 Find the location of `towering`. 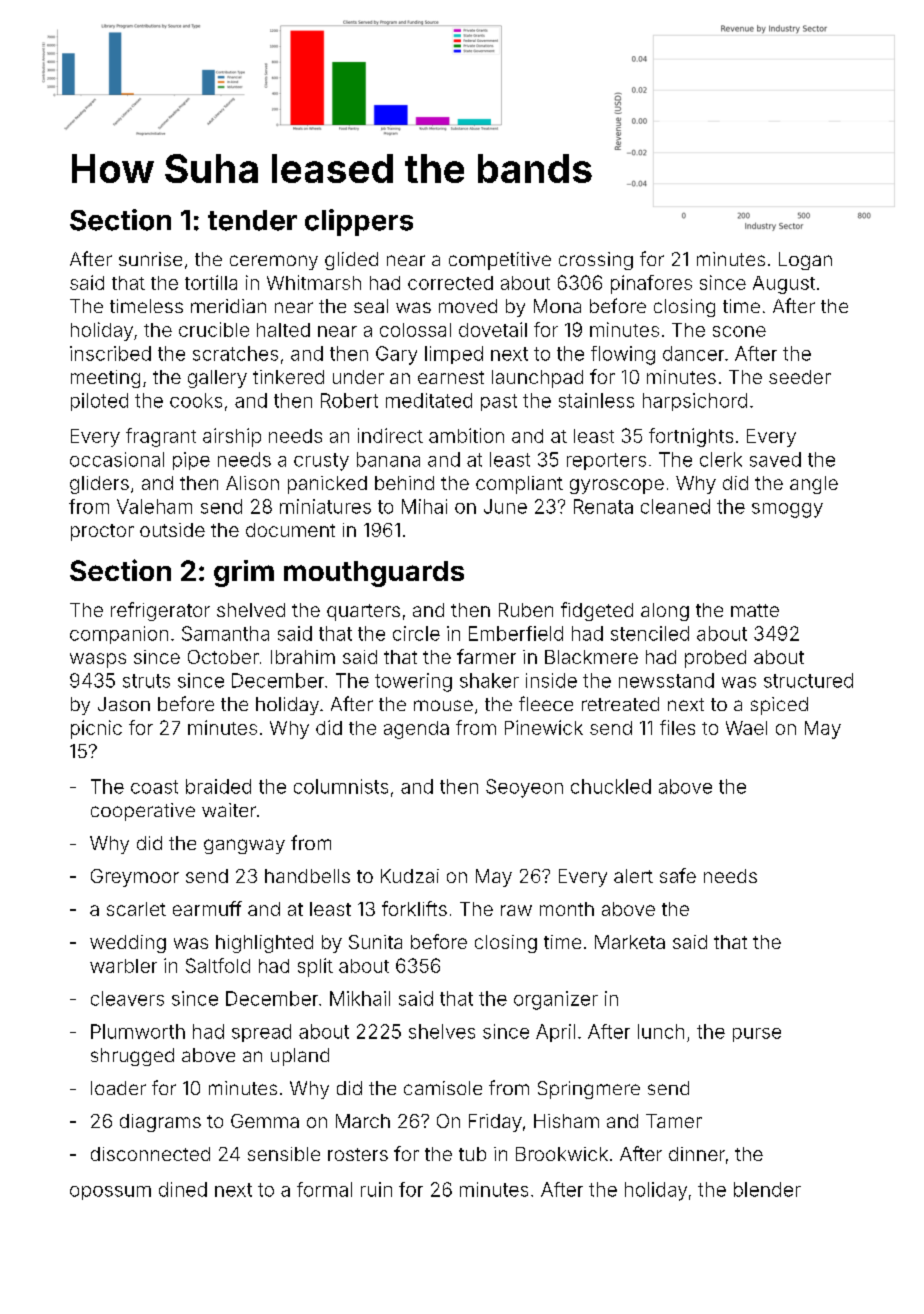

towering is located at coordinates (413, 682).
